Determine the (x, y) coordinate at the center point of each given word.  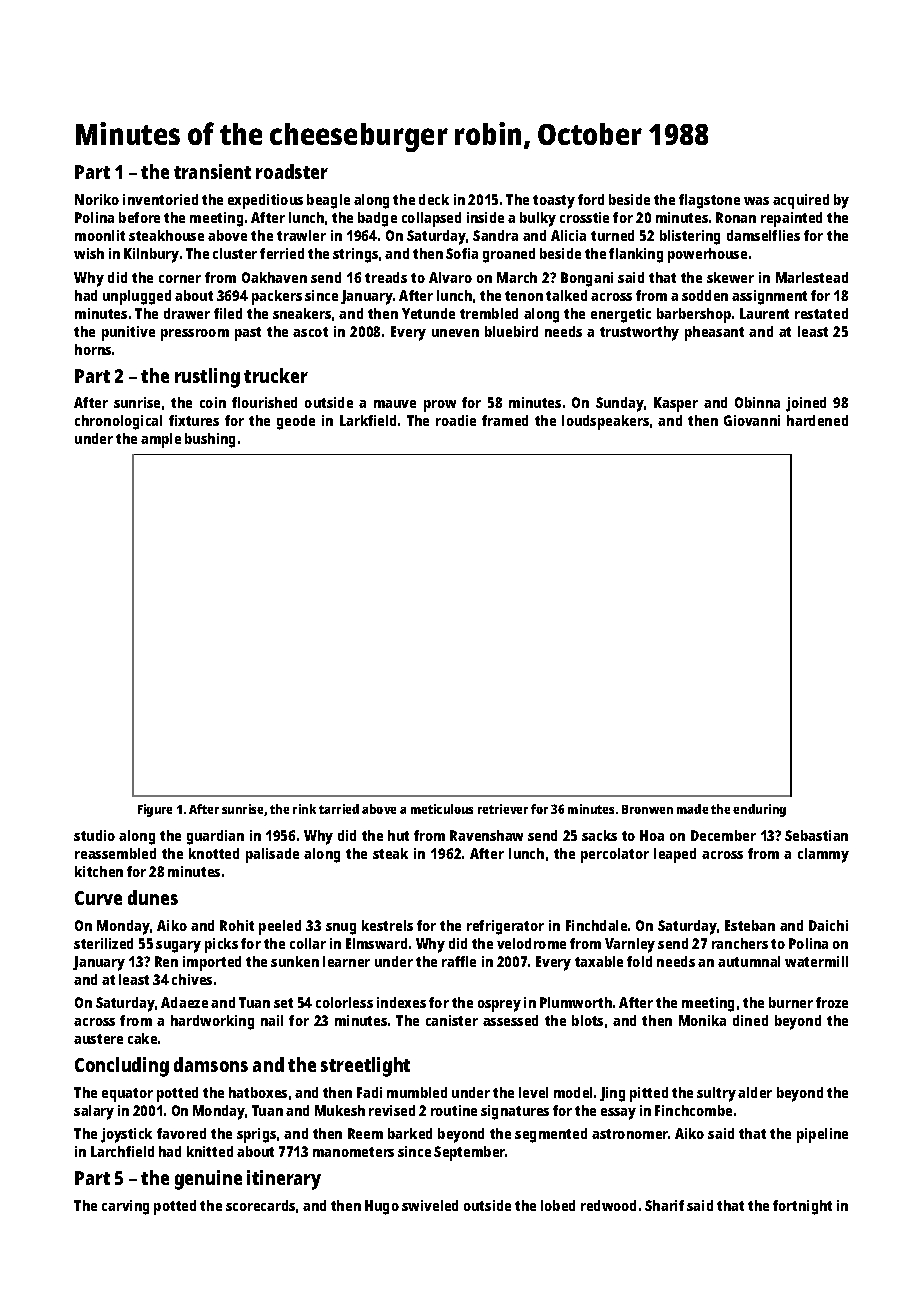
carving (125, 1207)
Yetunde (428, 313)
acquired (801, 201)
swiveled (430, 1205)
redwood (608, 1205)
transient (212, 171)
